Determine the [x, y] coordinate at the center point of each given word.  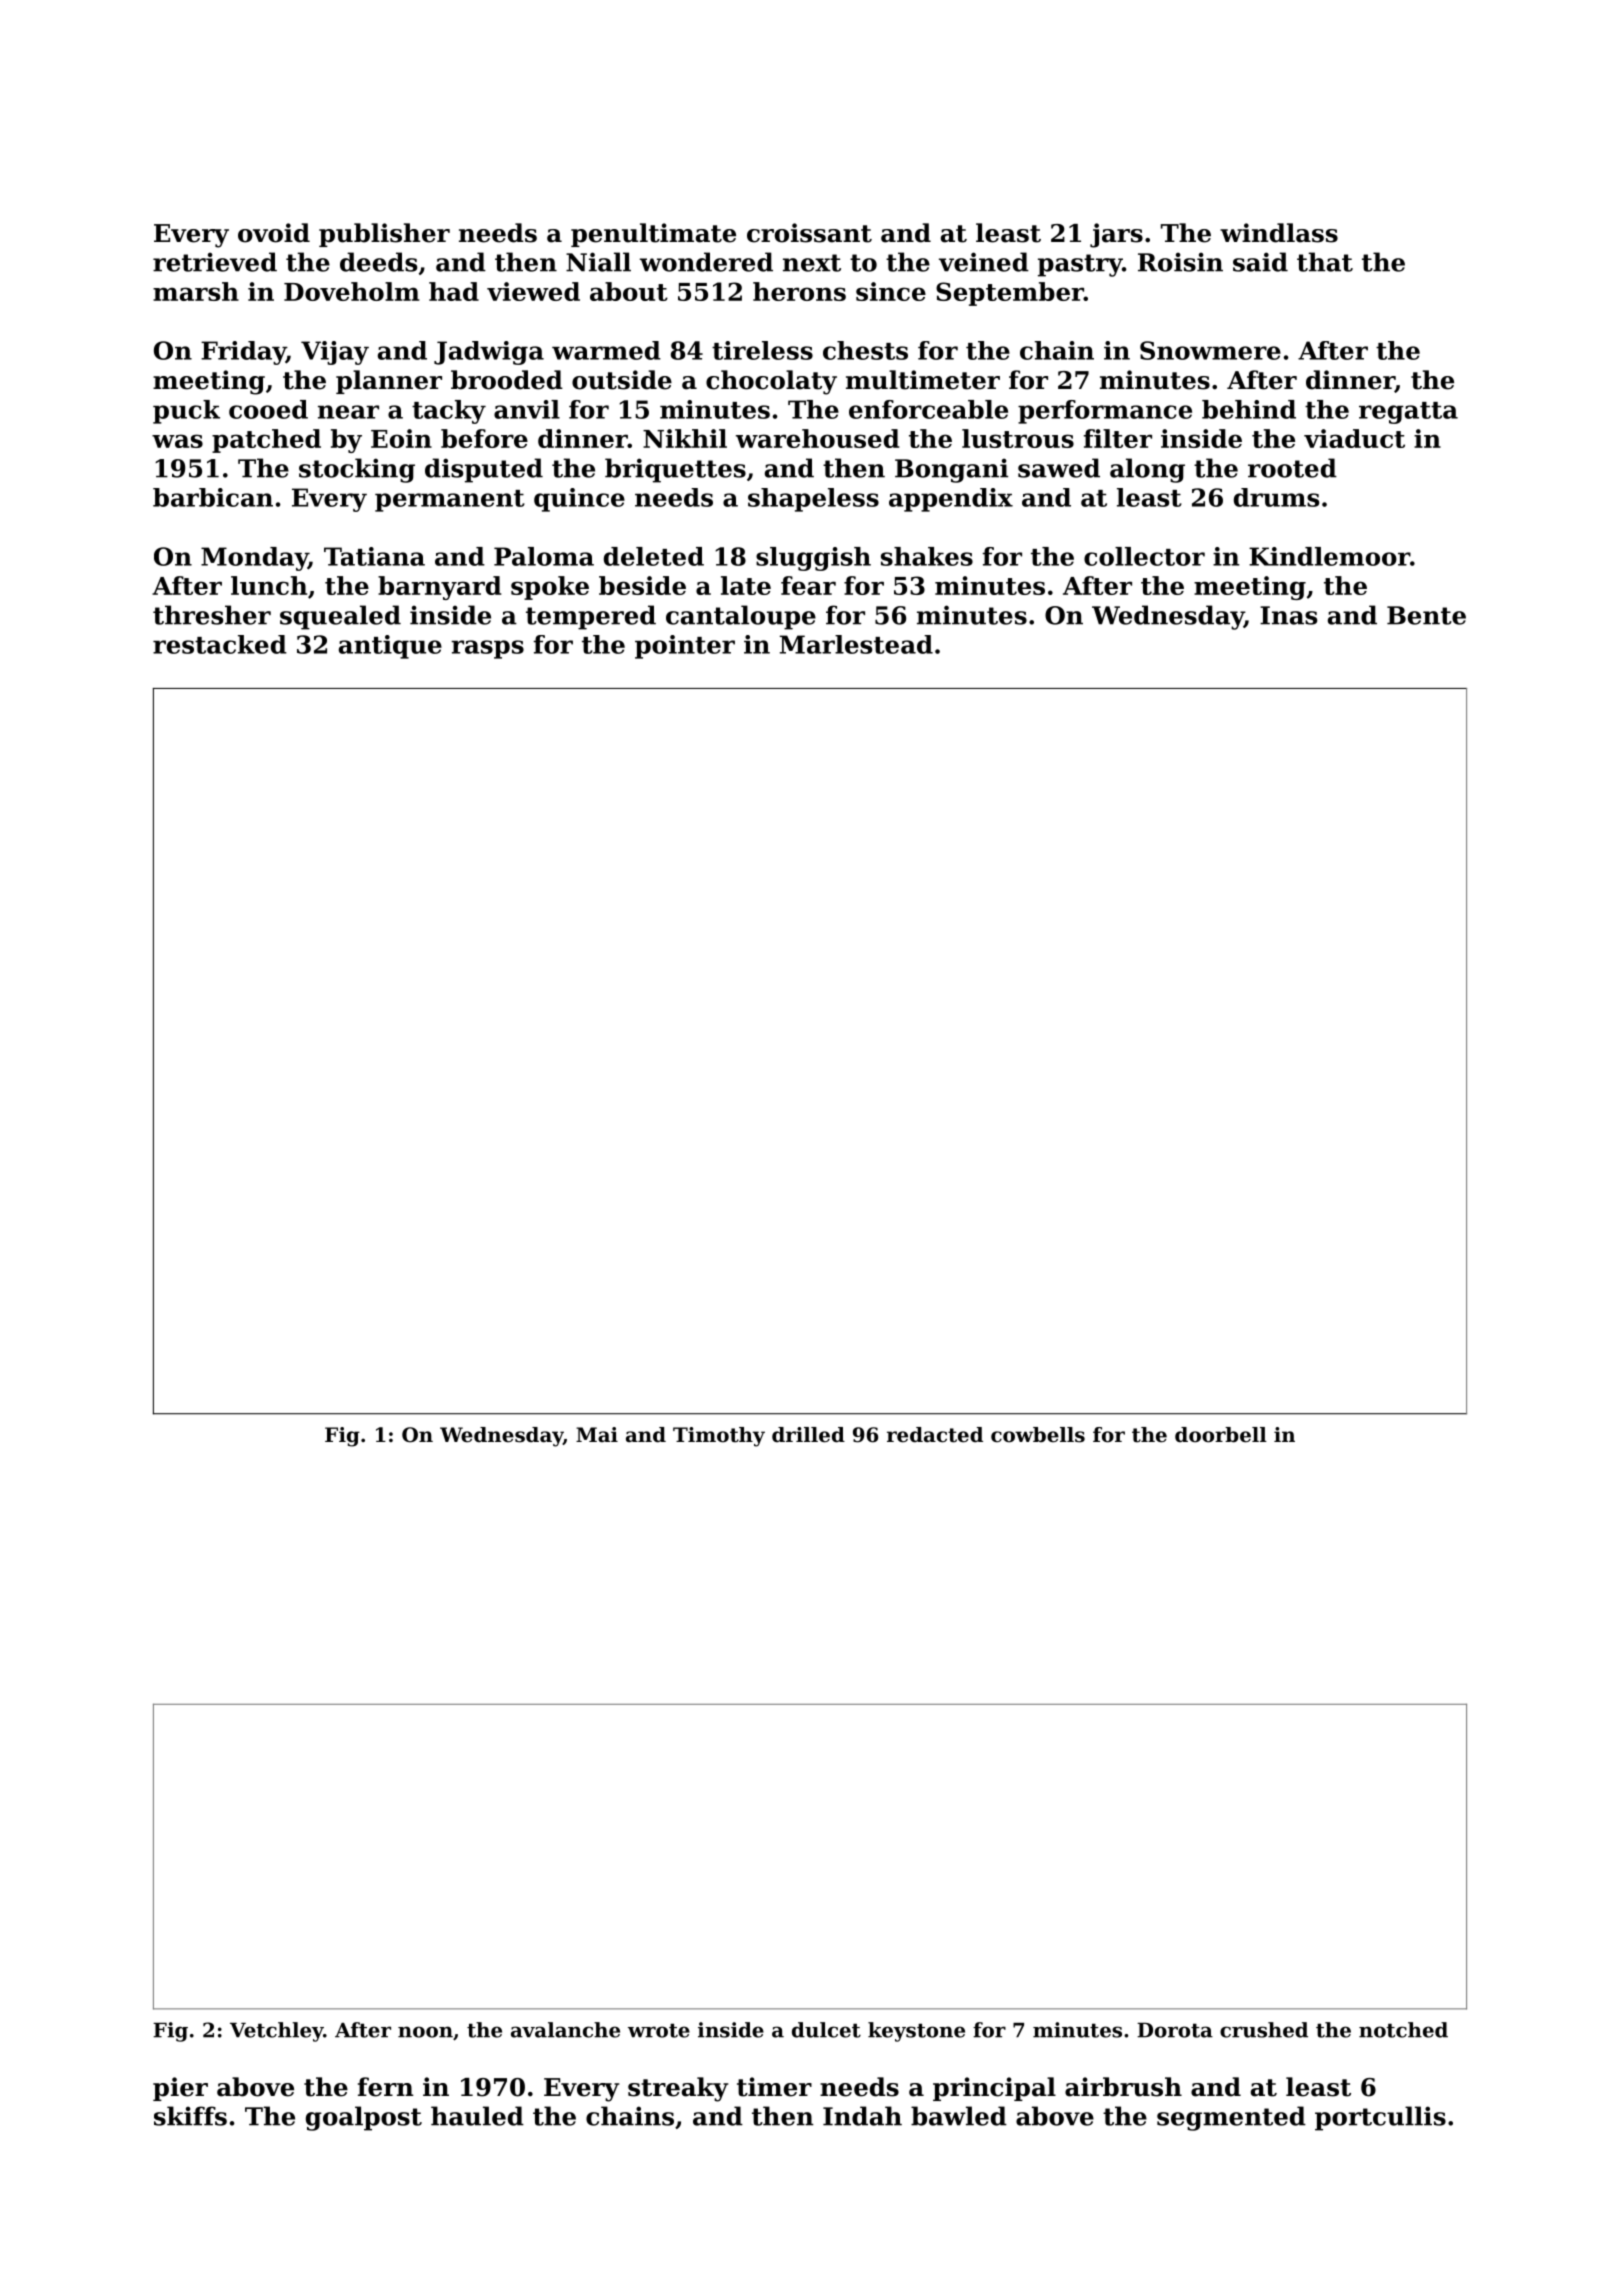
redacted [935, 1435]
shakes [927, 556]
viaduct [1354, 438]
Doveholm [352, 291]
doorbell [1221, 1435]
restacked [220, 644]
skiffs [190, 2116]
